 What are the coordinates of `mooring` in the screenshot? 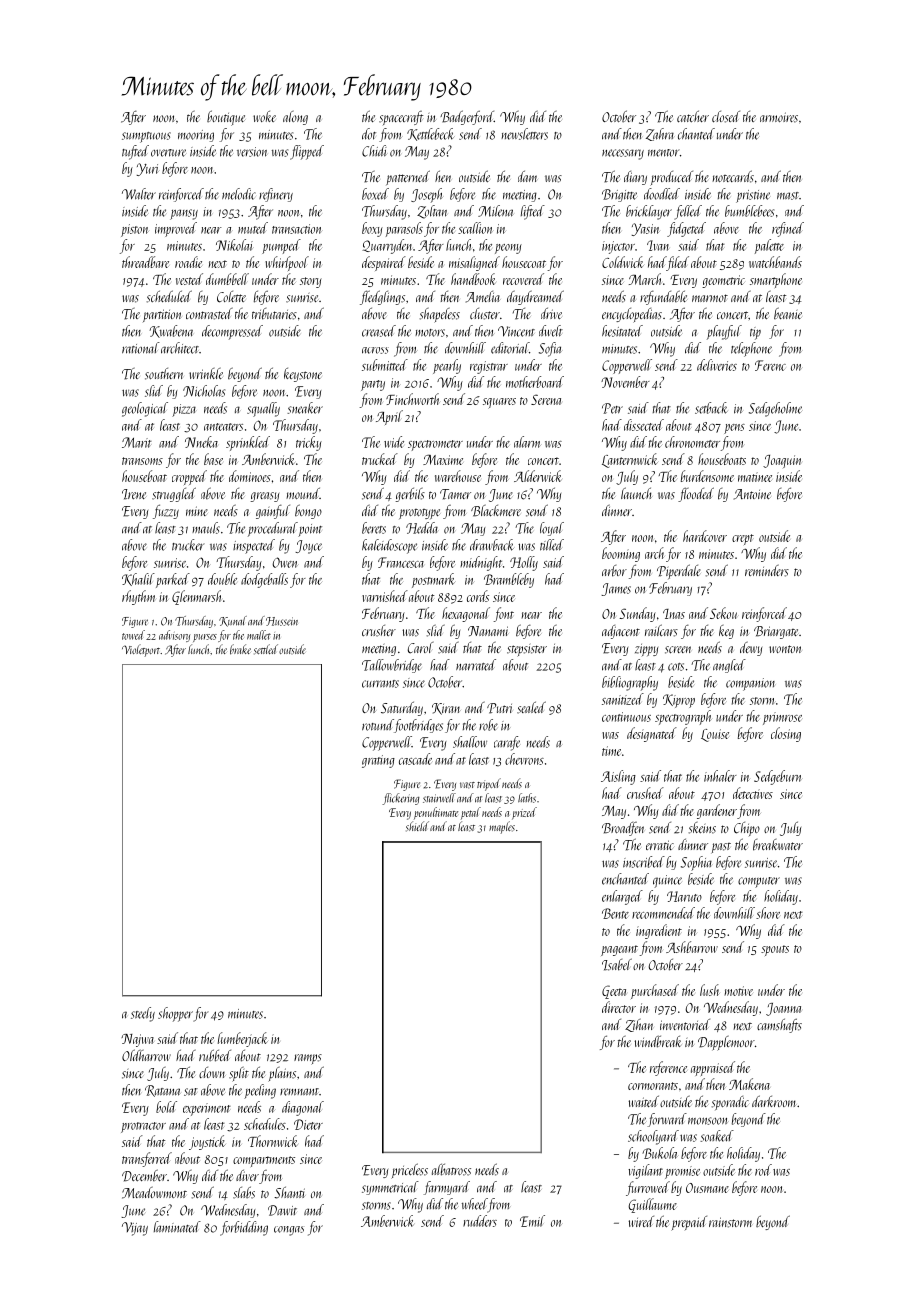 It's located at (196, 136).
